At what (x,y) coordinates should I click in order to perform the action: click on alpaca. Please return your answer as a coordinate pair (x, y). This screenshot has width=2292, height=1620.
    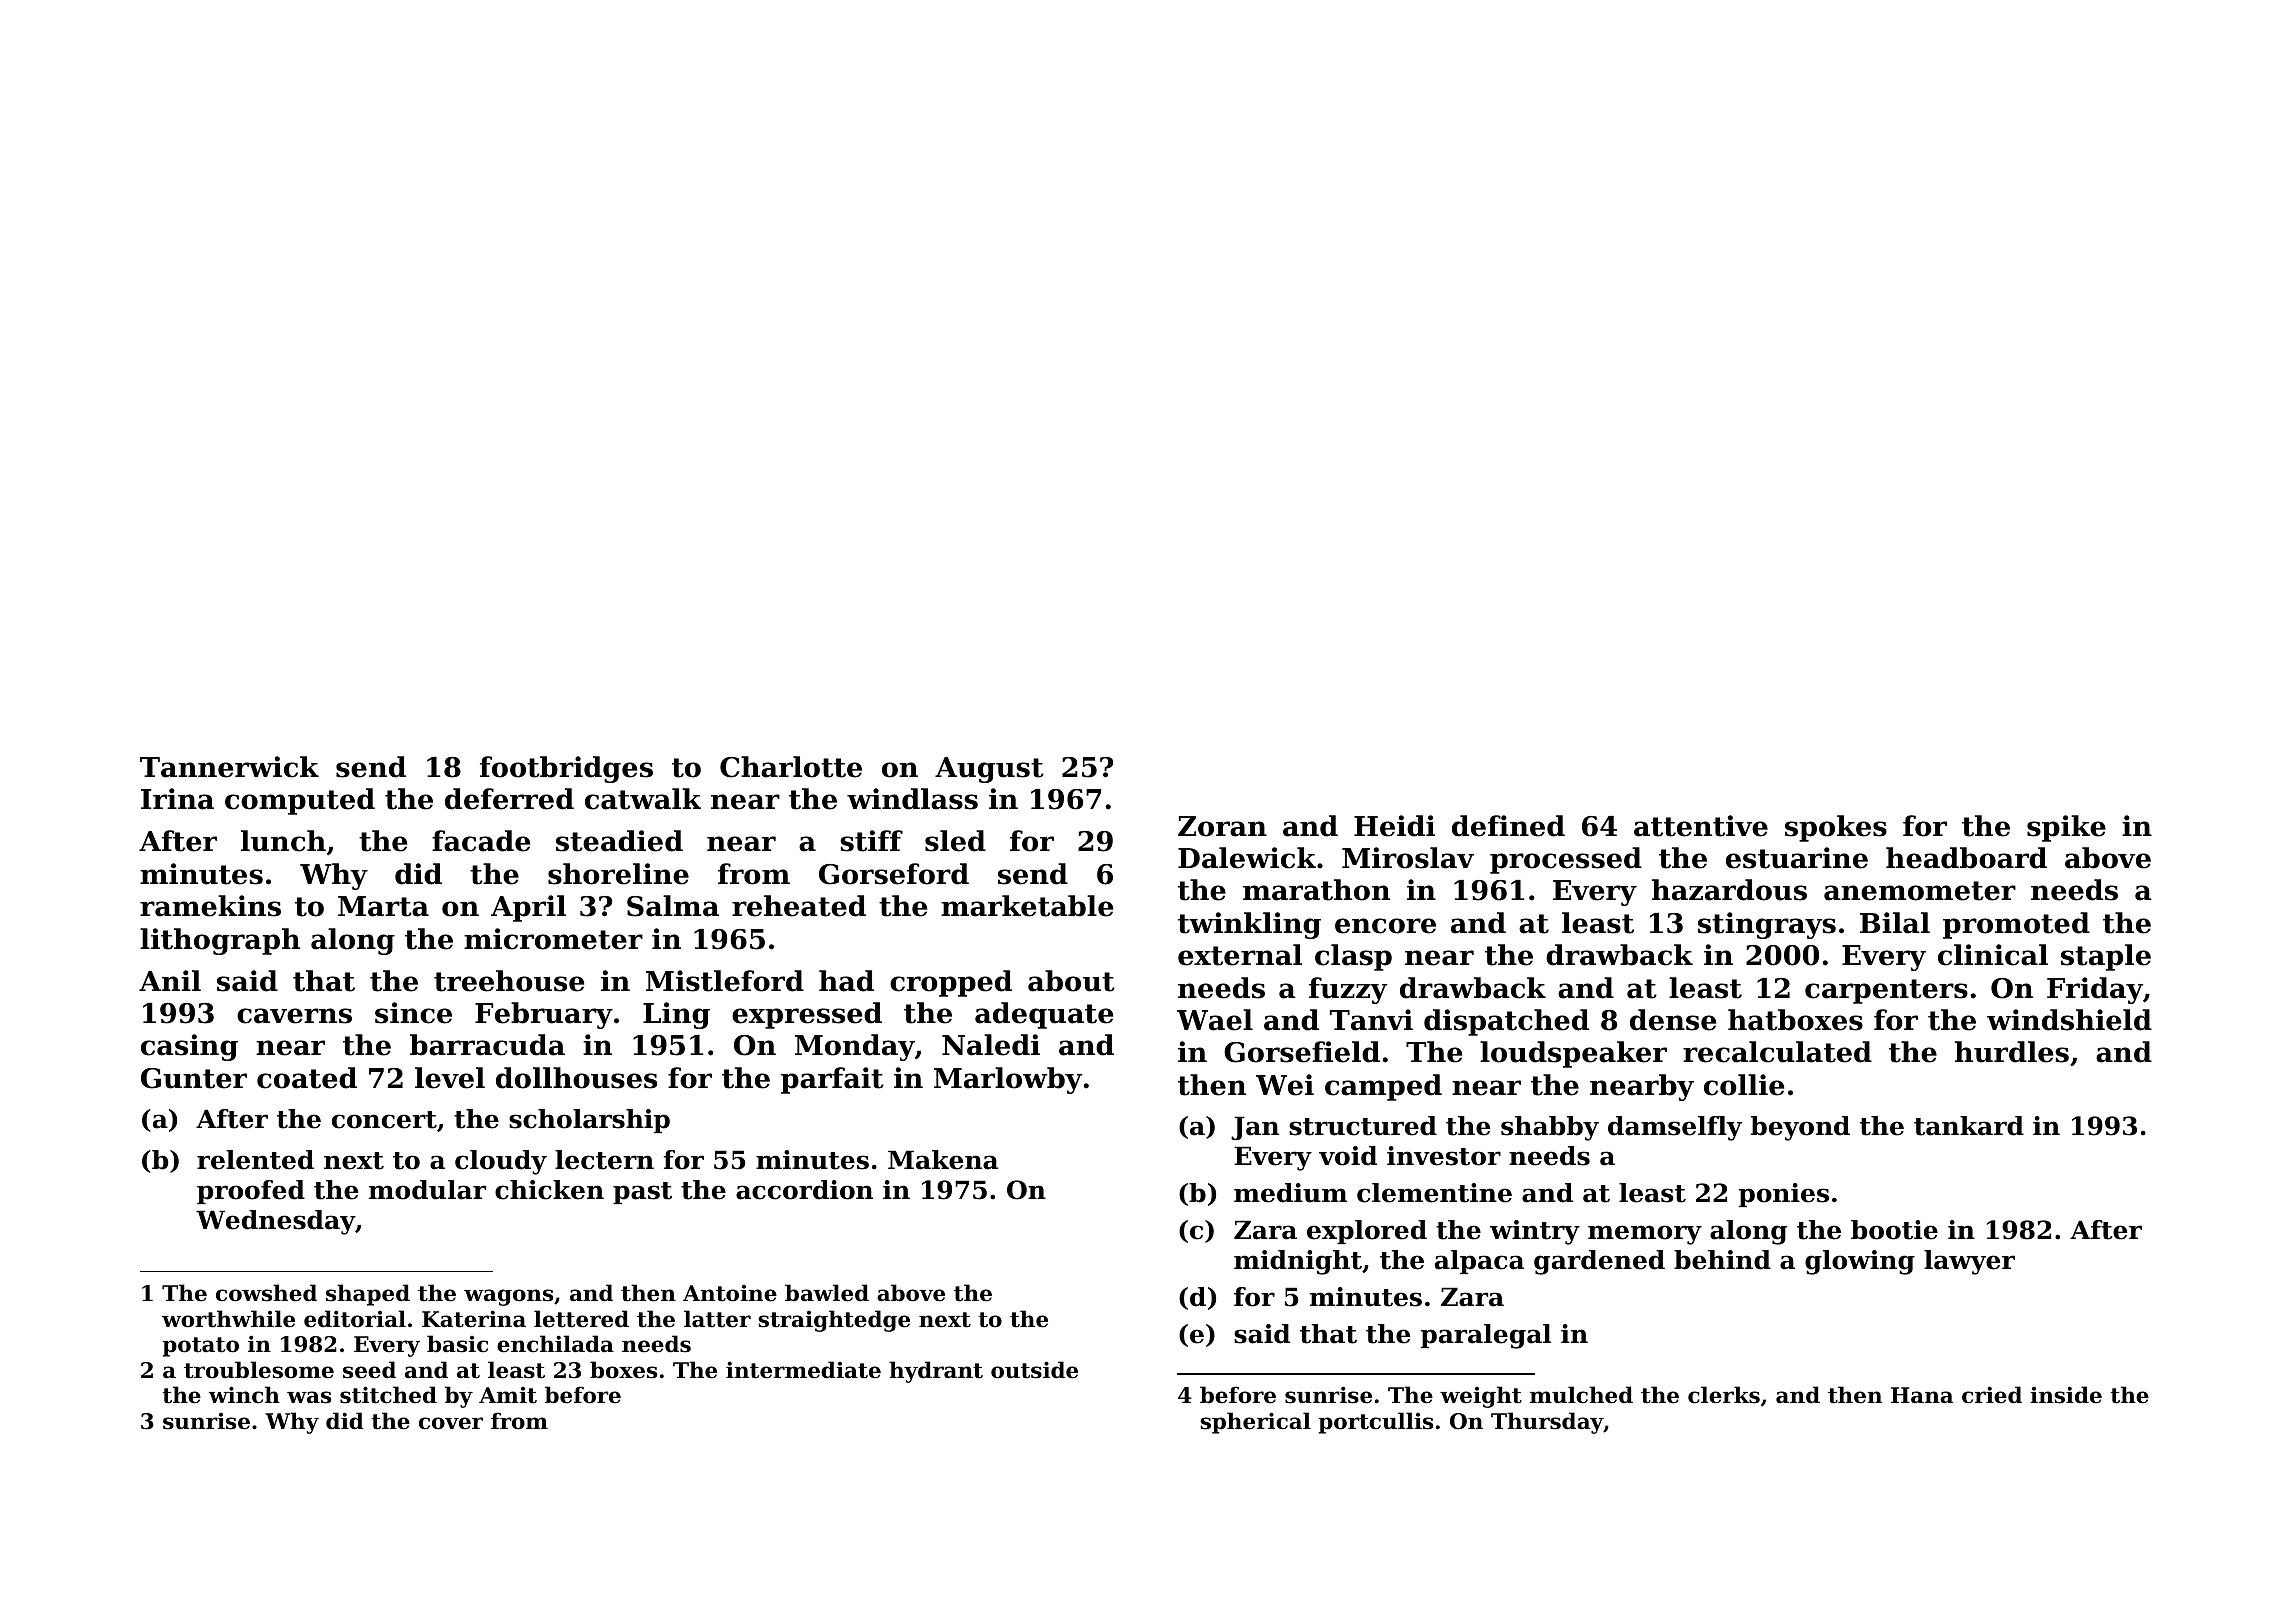
    Looking at the image, I should click on (1479, 1262).
